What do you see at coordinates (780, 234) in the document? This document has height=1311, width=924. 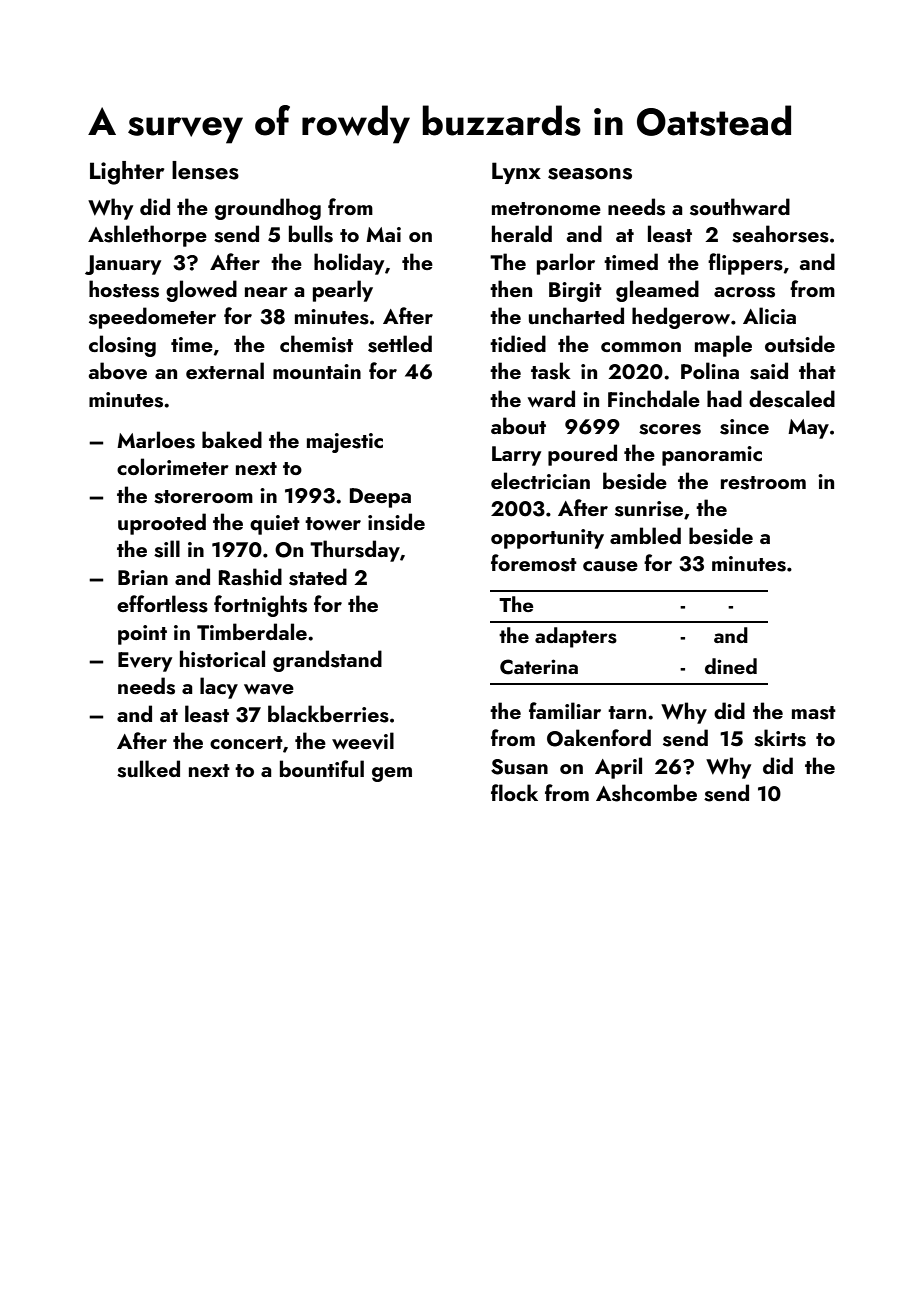 I see `seahorses` at bounding box center [780, 234].
